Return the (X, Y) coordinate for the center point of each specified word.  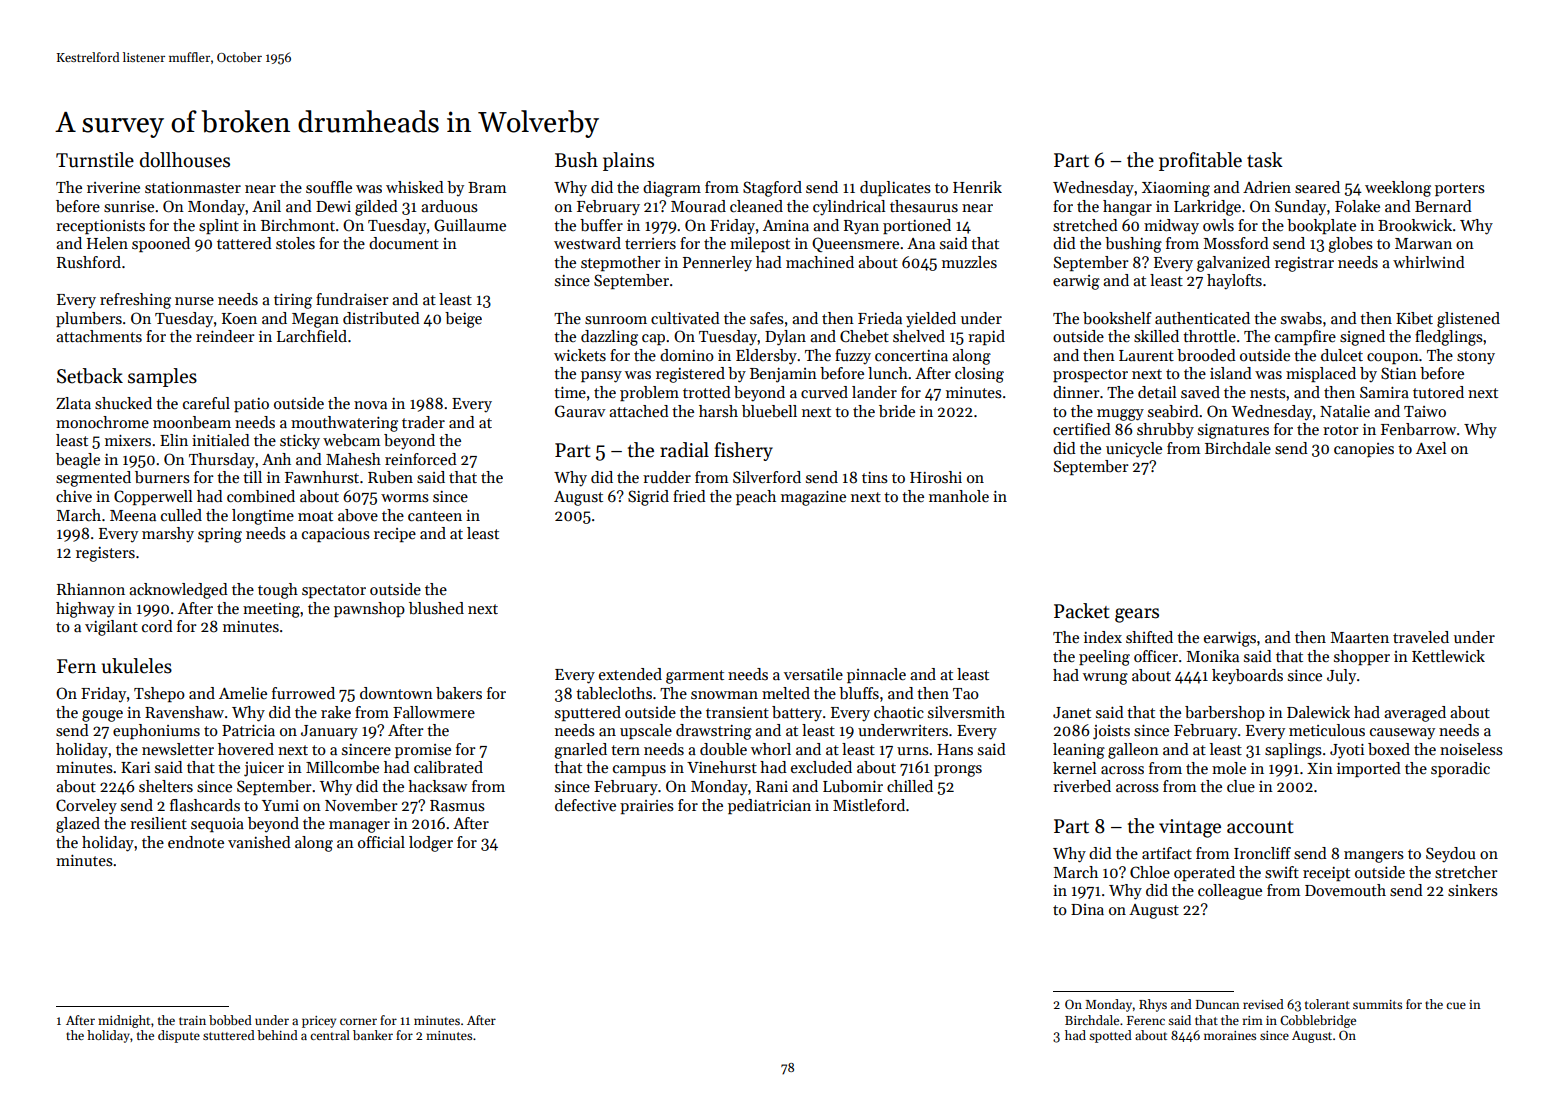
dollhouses (185, 160)
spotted (1110, 1036)
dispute (179, 1036)
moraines (1230, 1035)
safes (767, 318)
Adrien (1267, 187)
